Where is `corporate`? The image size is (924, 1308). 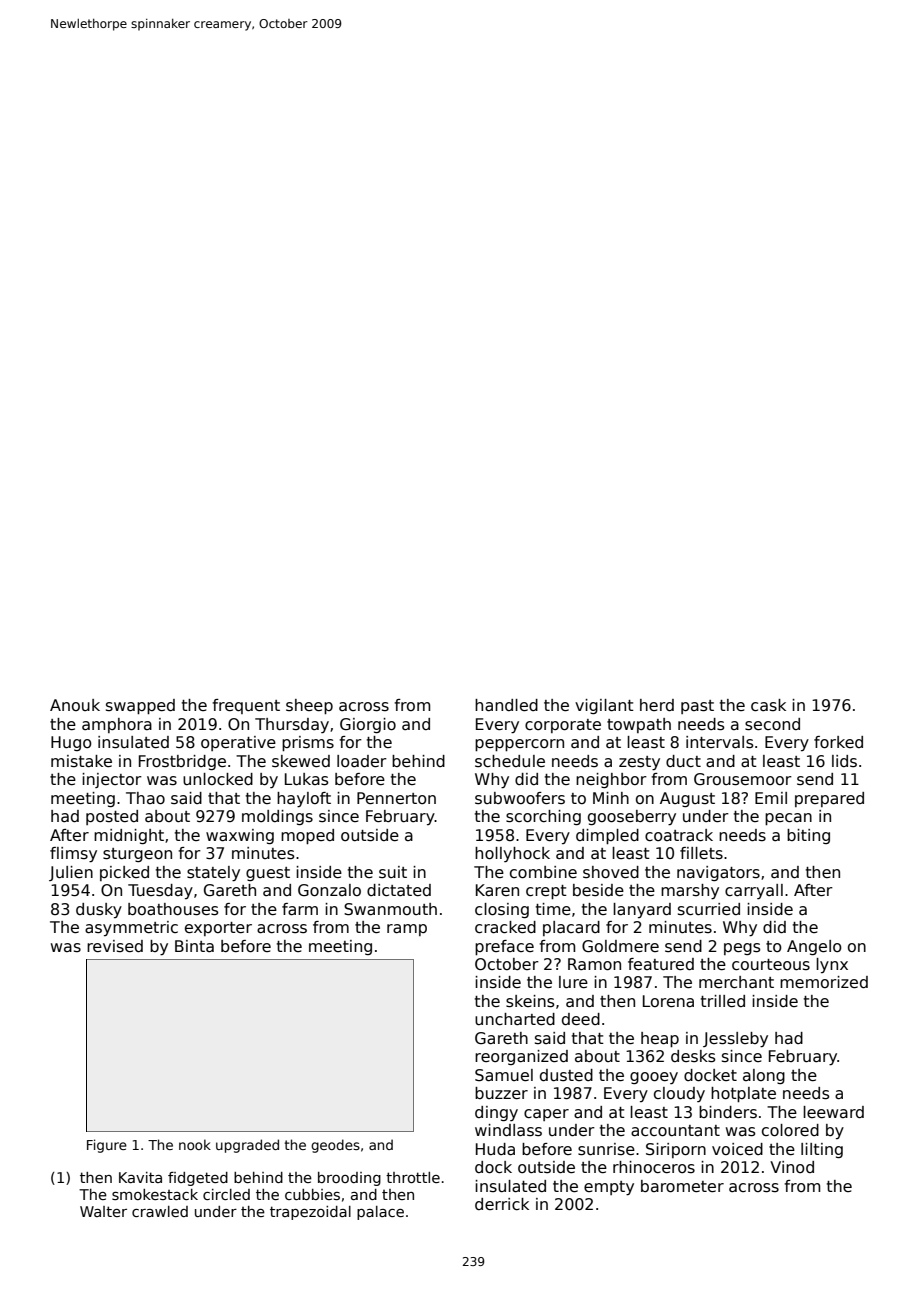 corporate is located at coordinates (563, 726).
